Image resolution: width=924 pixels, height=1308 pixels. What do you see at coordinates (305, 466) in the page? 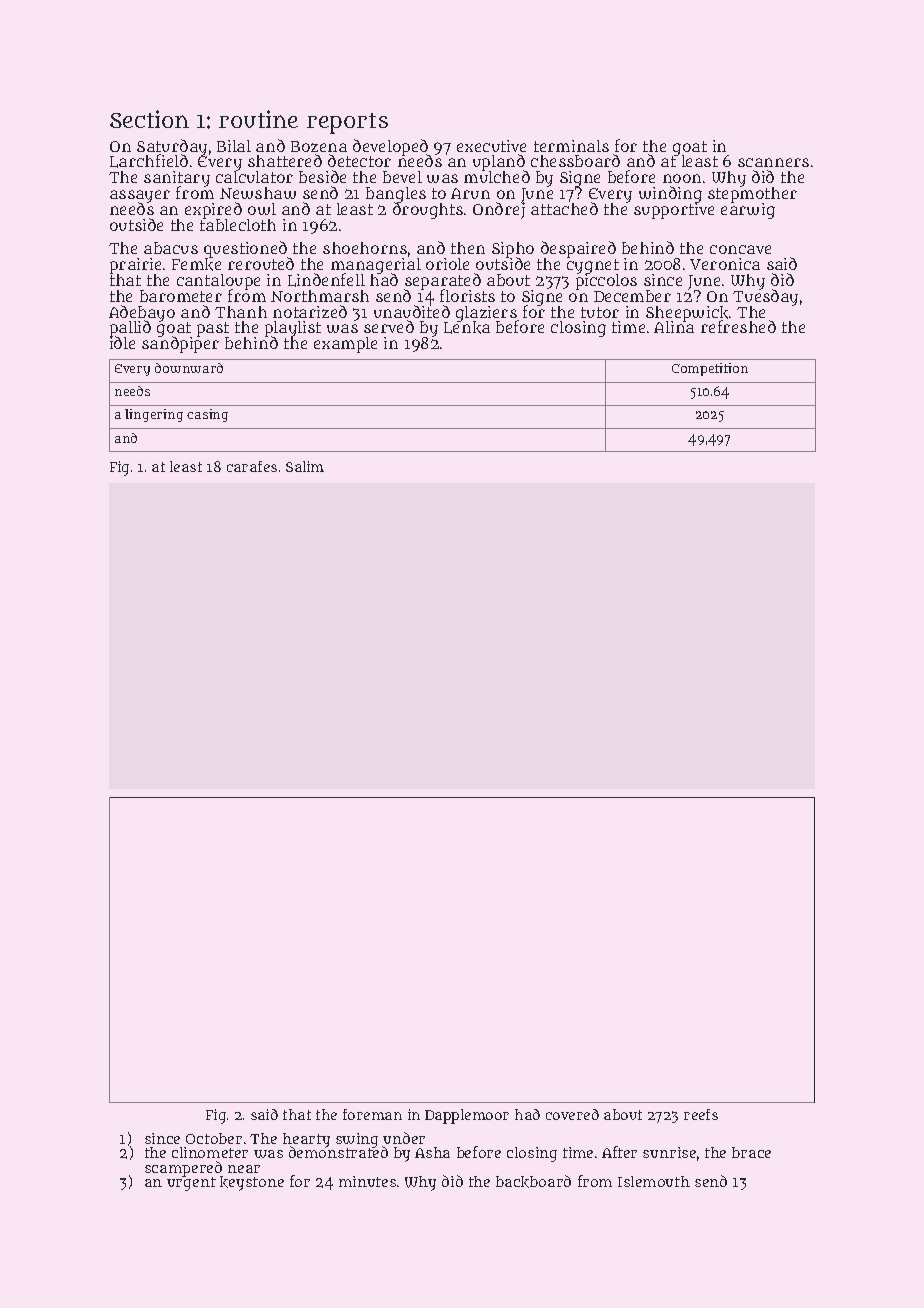
I see `Salim` at bounding box center [305, 466].
